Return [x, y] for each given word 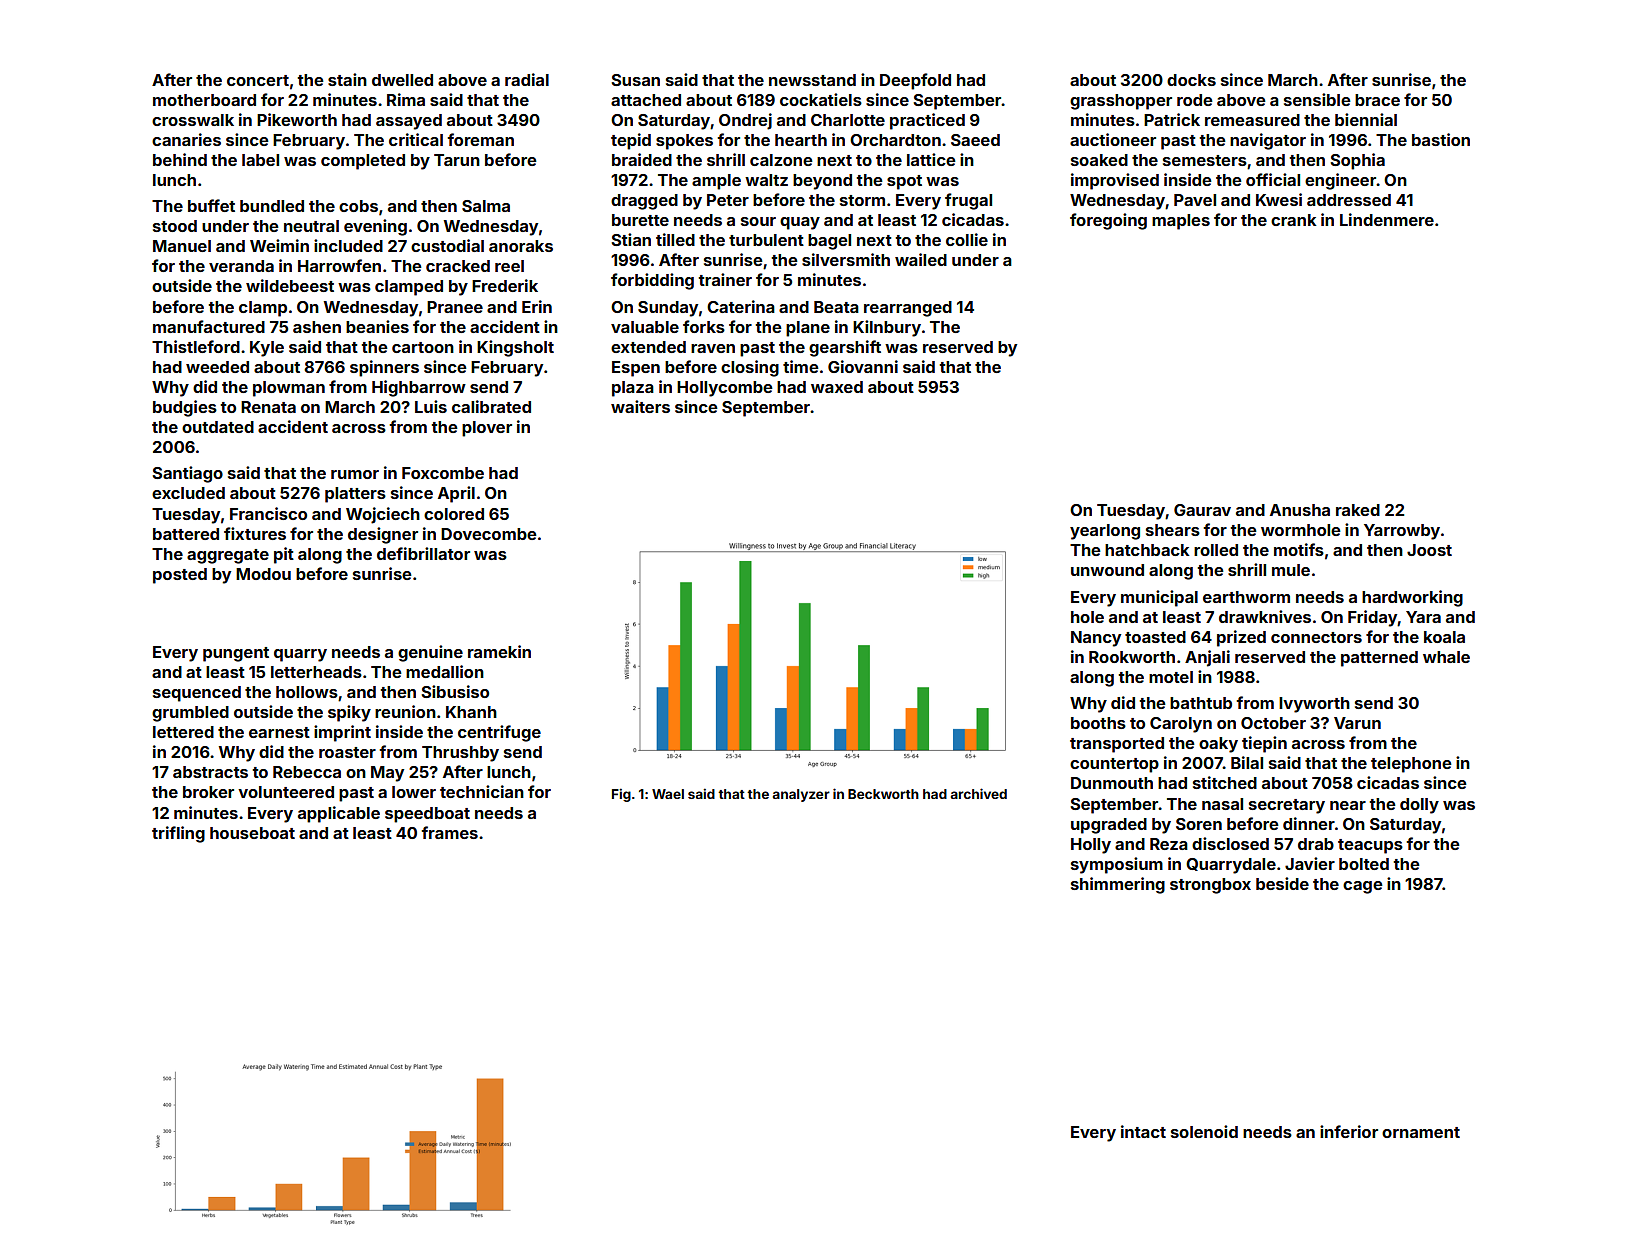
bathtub [1201, 703]
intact [1143, 1131]
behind [180, 159]
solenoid [1204, 1131]
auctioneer [1113, 139]
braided [642, 159]
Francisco [268, 513]
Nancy [1096, 639]
